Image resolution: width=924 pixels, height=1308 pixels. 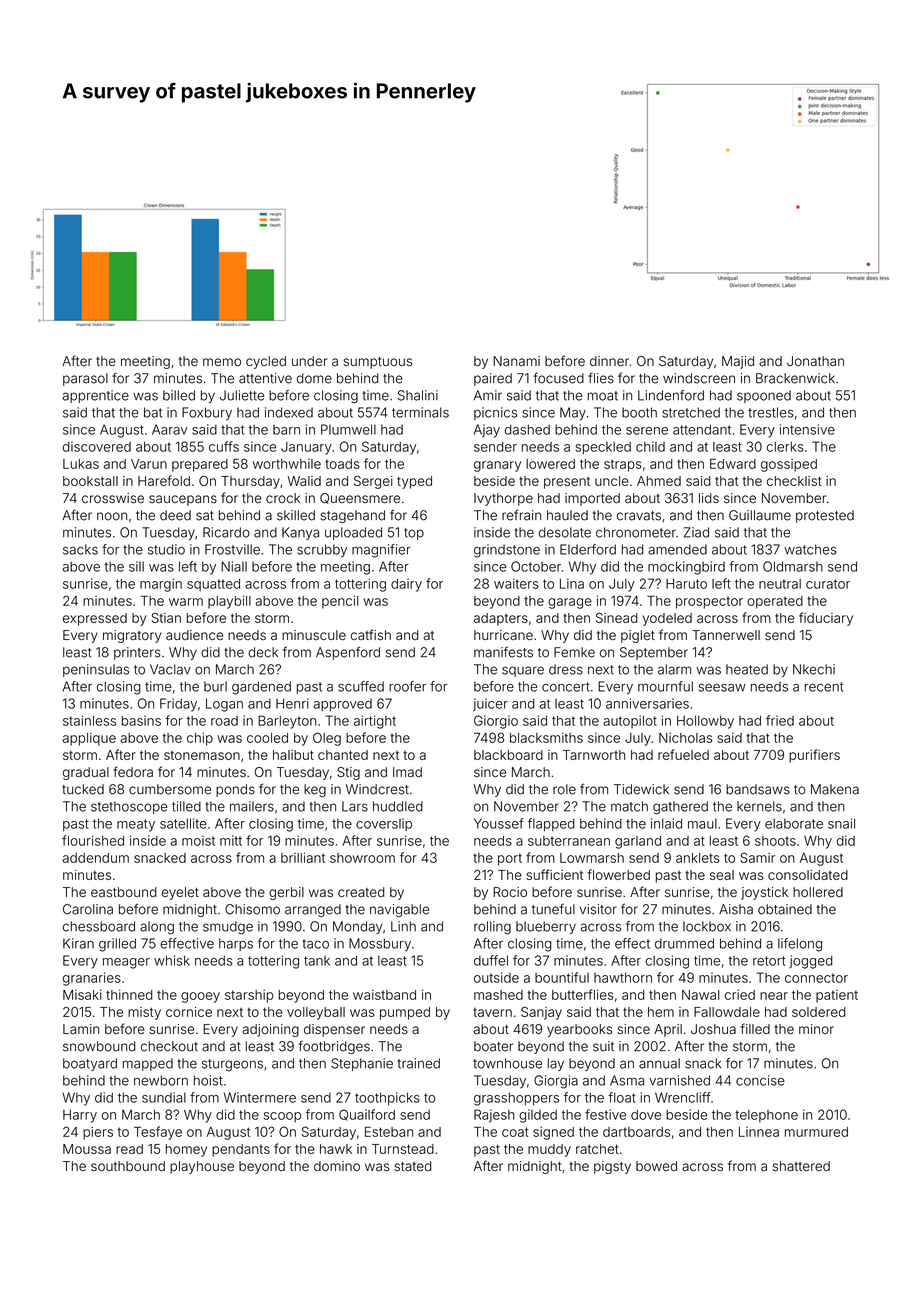 I want to click on typed, so click(x=414, y=482).
